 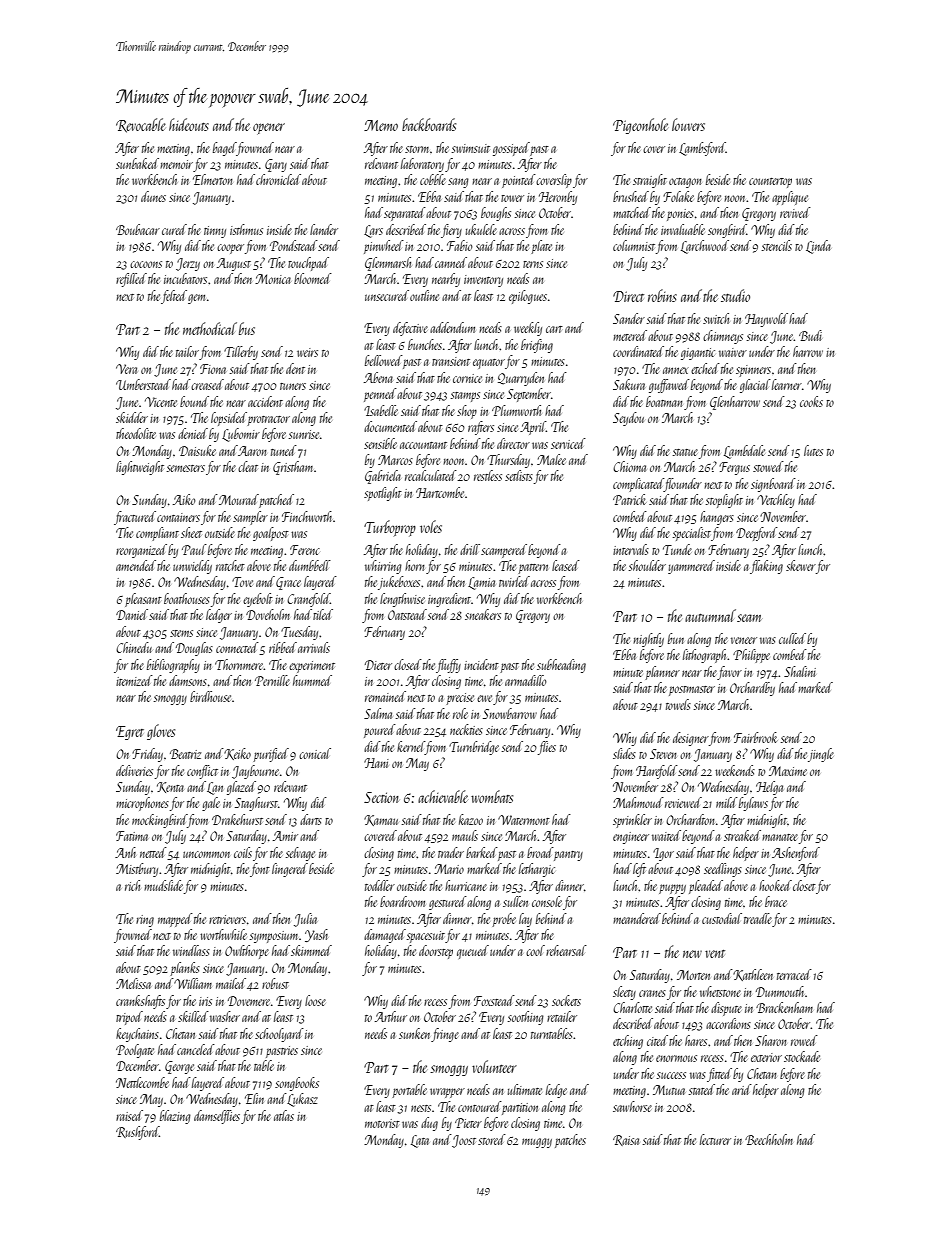 What do you see at coordinates (215, 232) in the screenshot?
I see `tinny` at bounding box center [215, 232].
